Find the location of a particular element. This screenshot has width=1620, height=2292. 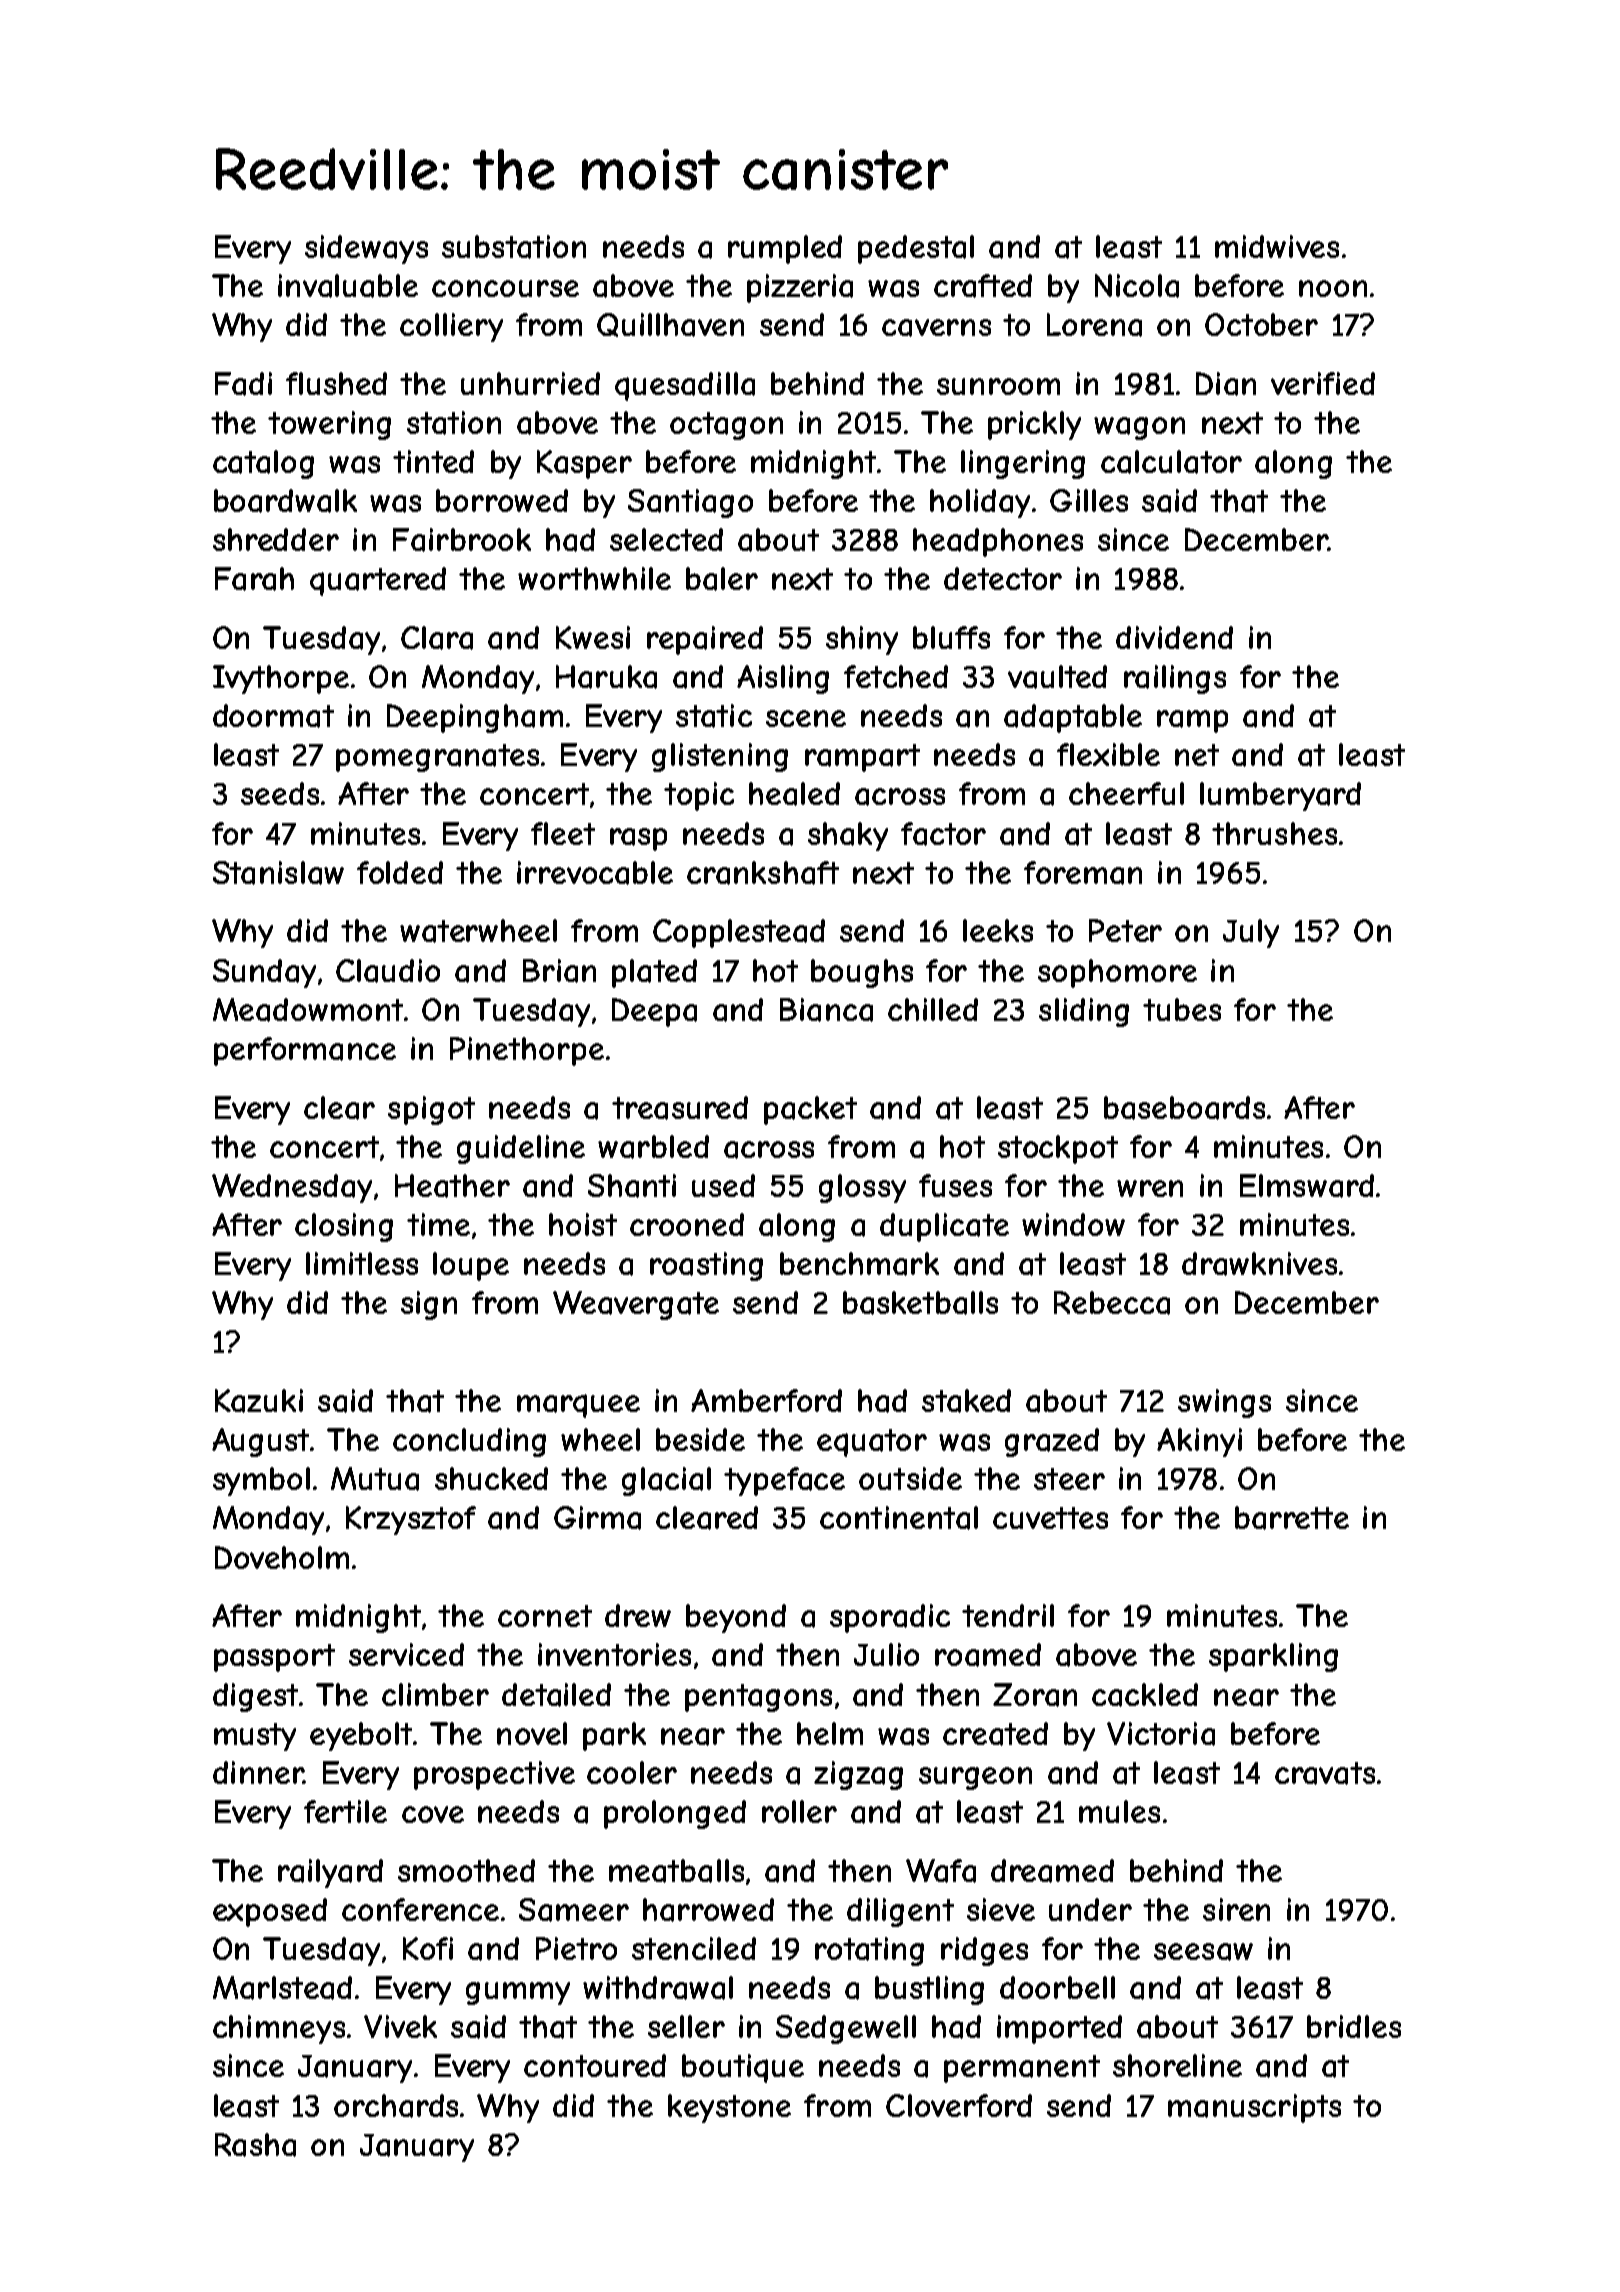

beyond is located at coordinates (736, 1618).
